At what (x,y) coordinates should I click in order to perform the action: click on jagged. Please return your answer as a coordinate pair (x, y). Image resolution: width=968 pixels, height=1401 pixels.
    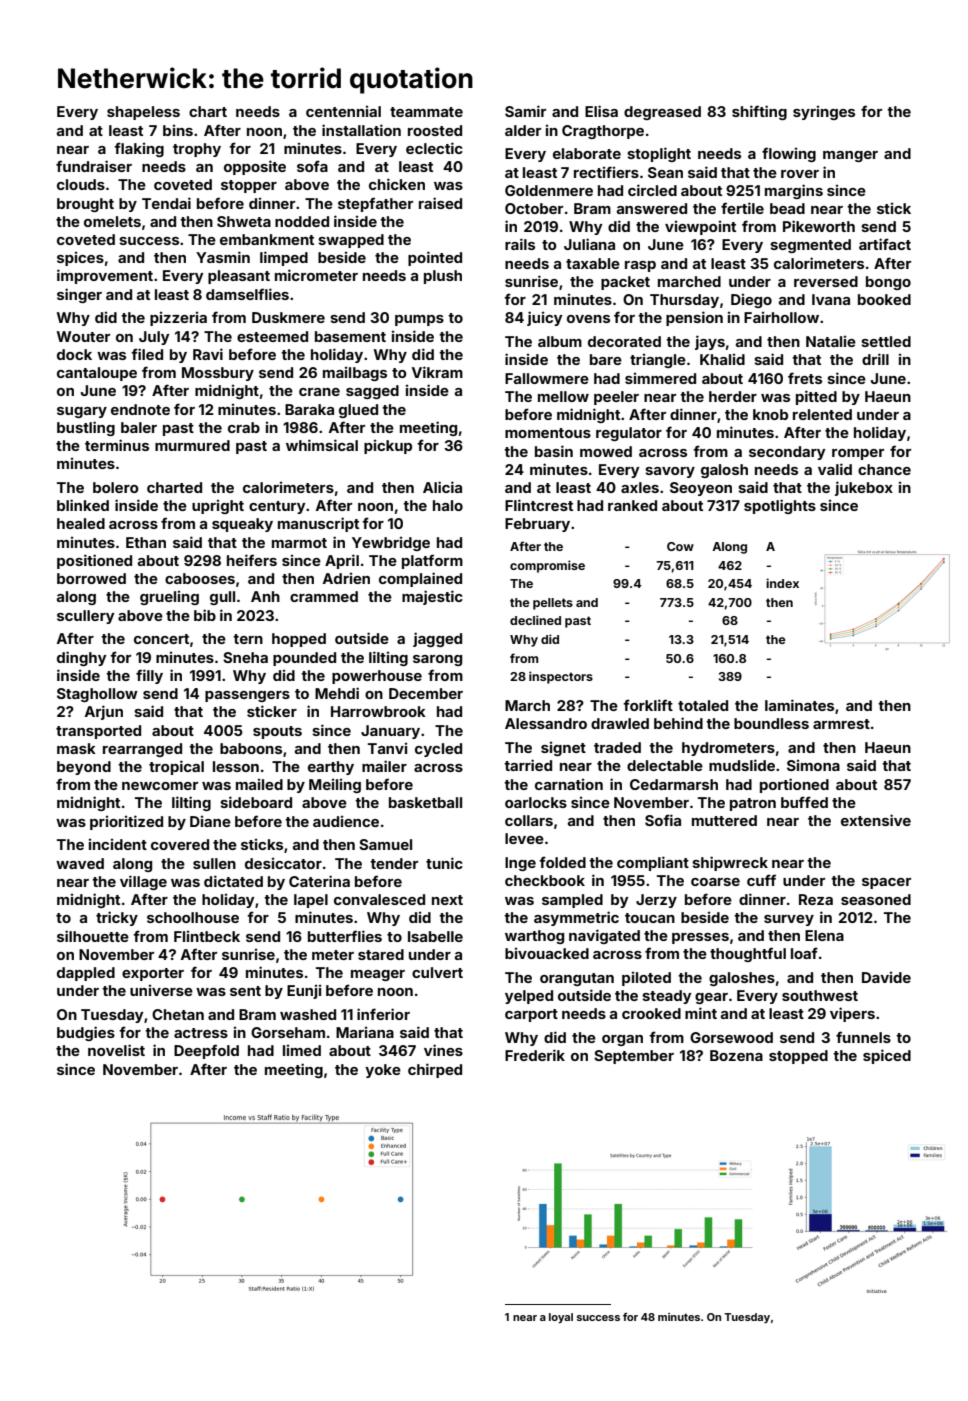
    Looking at the image, I should click on (437, 639).
